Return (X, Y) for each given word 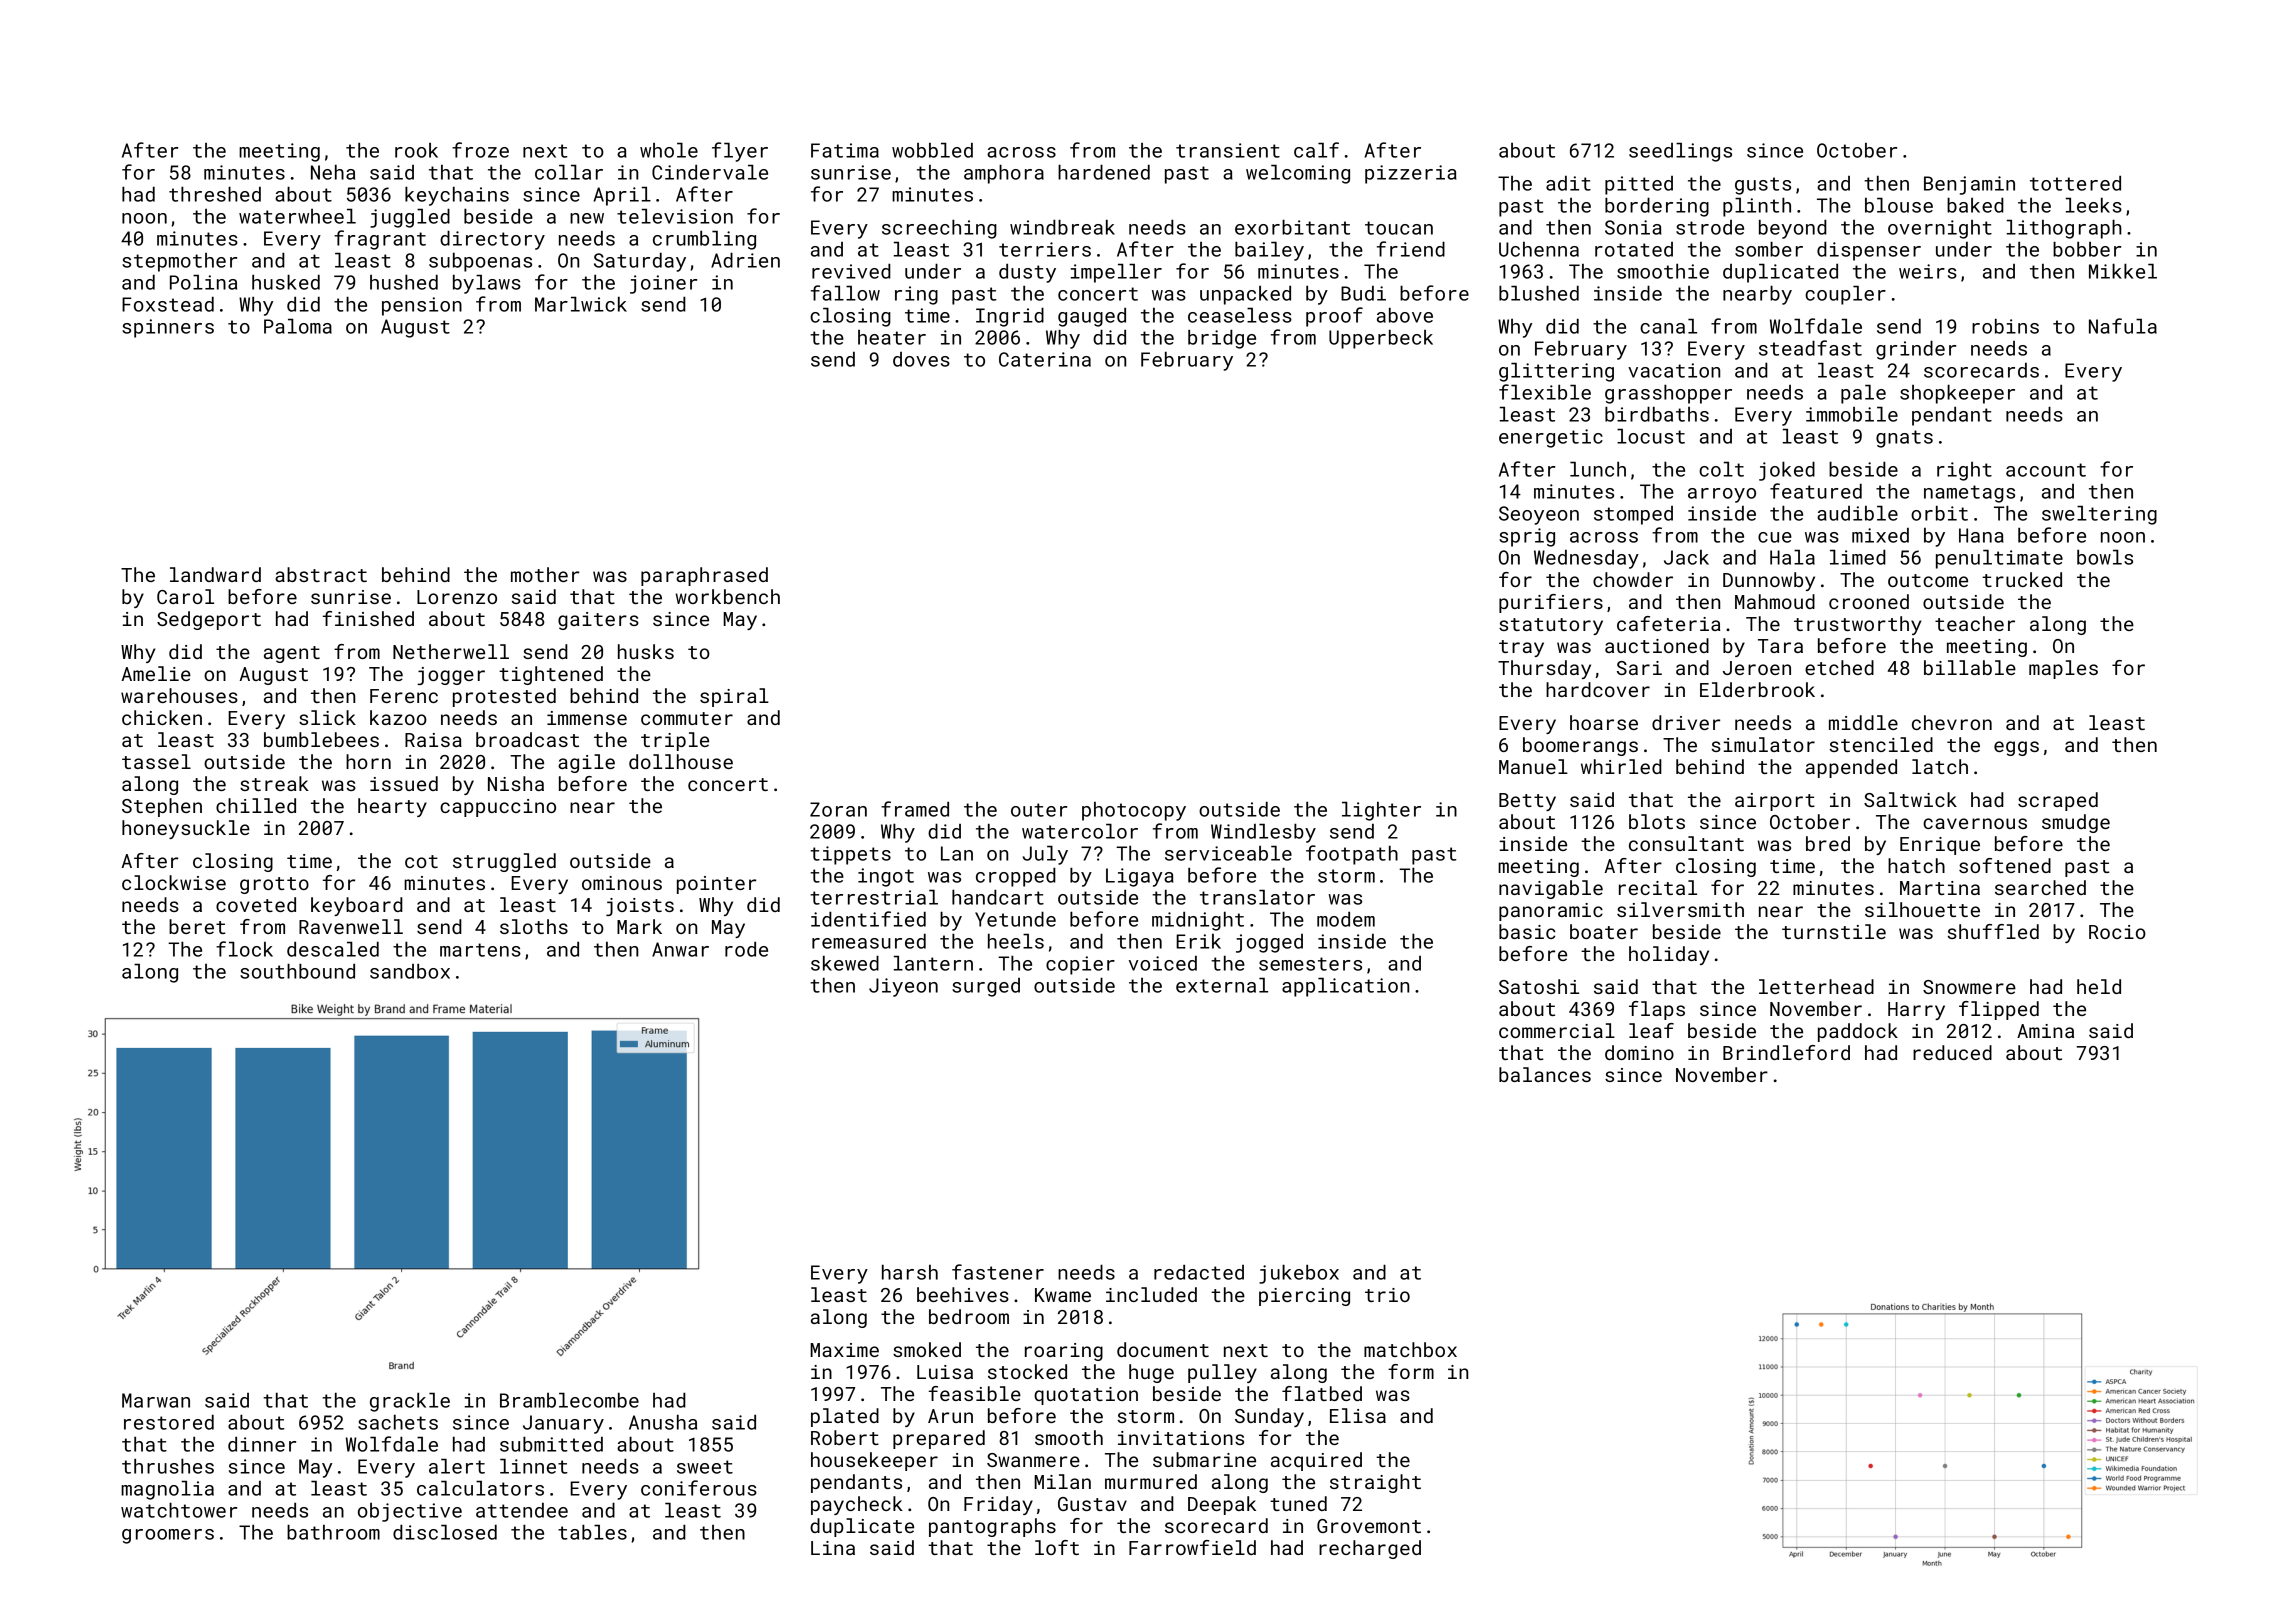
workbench (728, 596)
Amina (2045, 1031)
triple (675, 741)
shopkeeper (1957, 394)
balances (1545, 1074)
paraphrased (704, 576)
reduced (1952, 1052)
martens (480, 950)
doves (921, 359)
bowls (2105, 557)
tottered (2075, 183)
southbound (297, 971)
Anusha (663, 1422)
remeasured (869, 941)
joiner (663, 284)
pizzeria (1411, 174)
